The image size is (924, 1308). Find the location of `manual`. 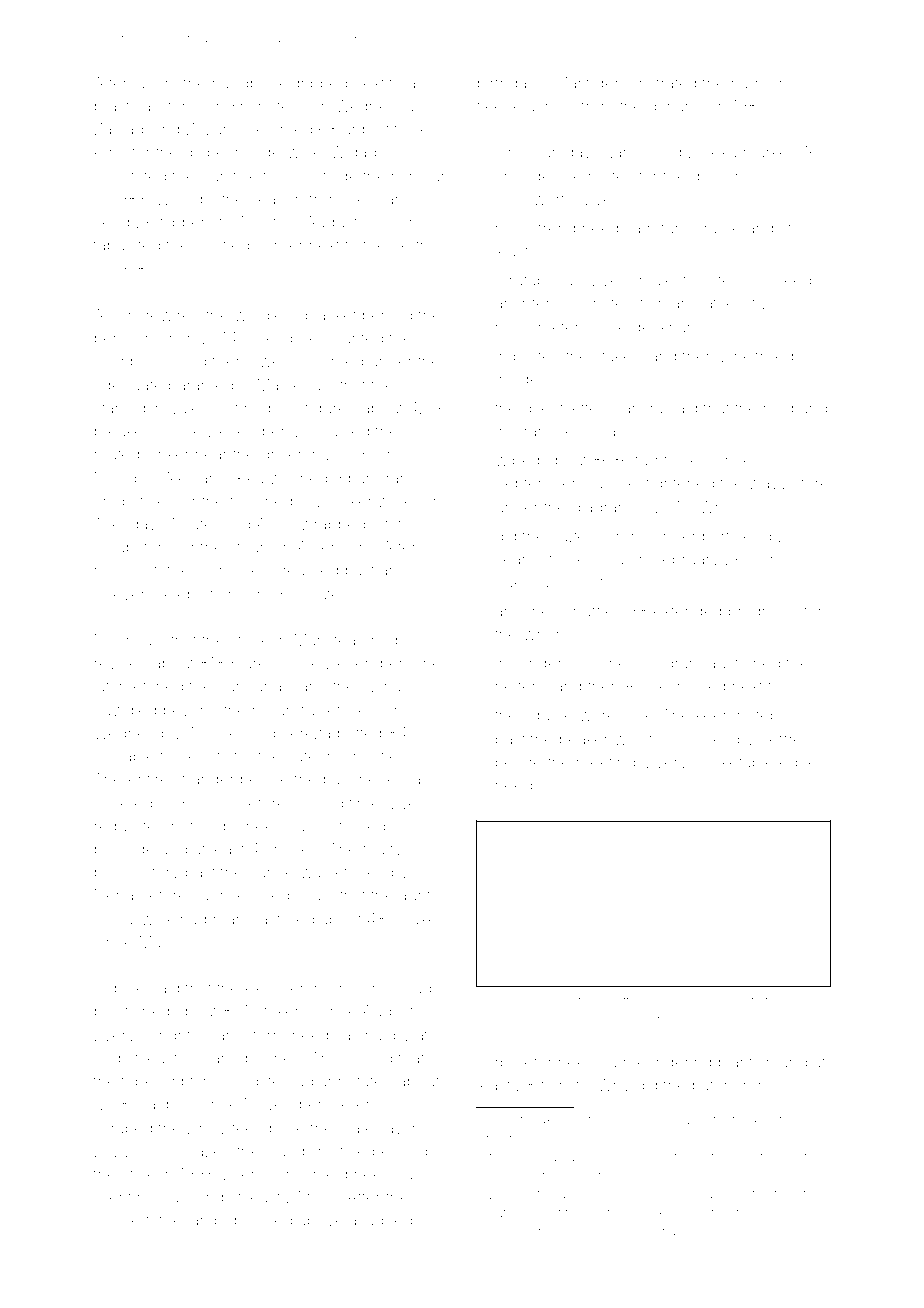

manual is located at coordinates (164, 1197).
